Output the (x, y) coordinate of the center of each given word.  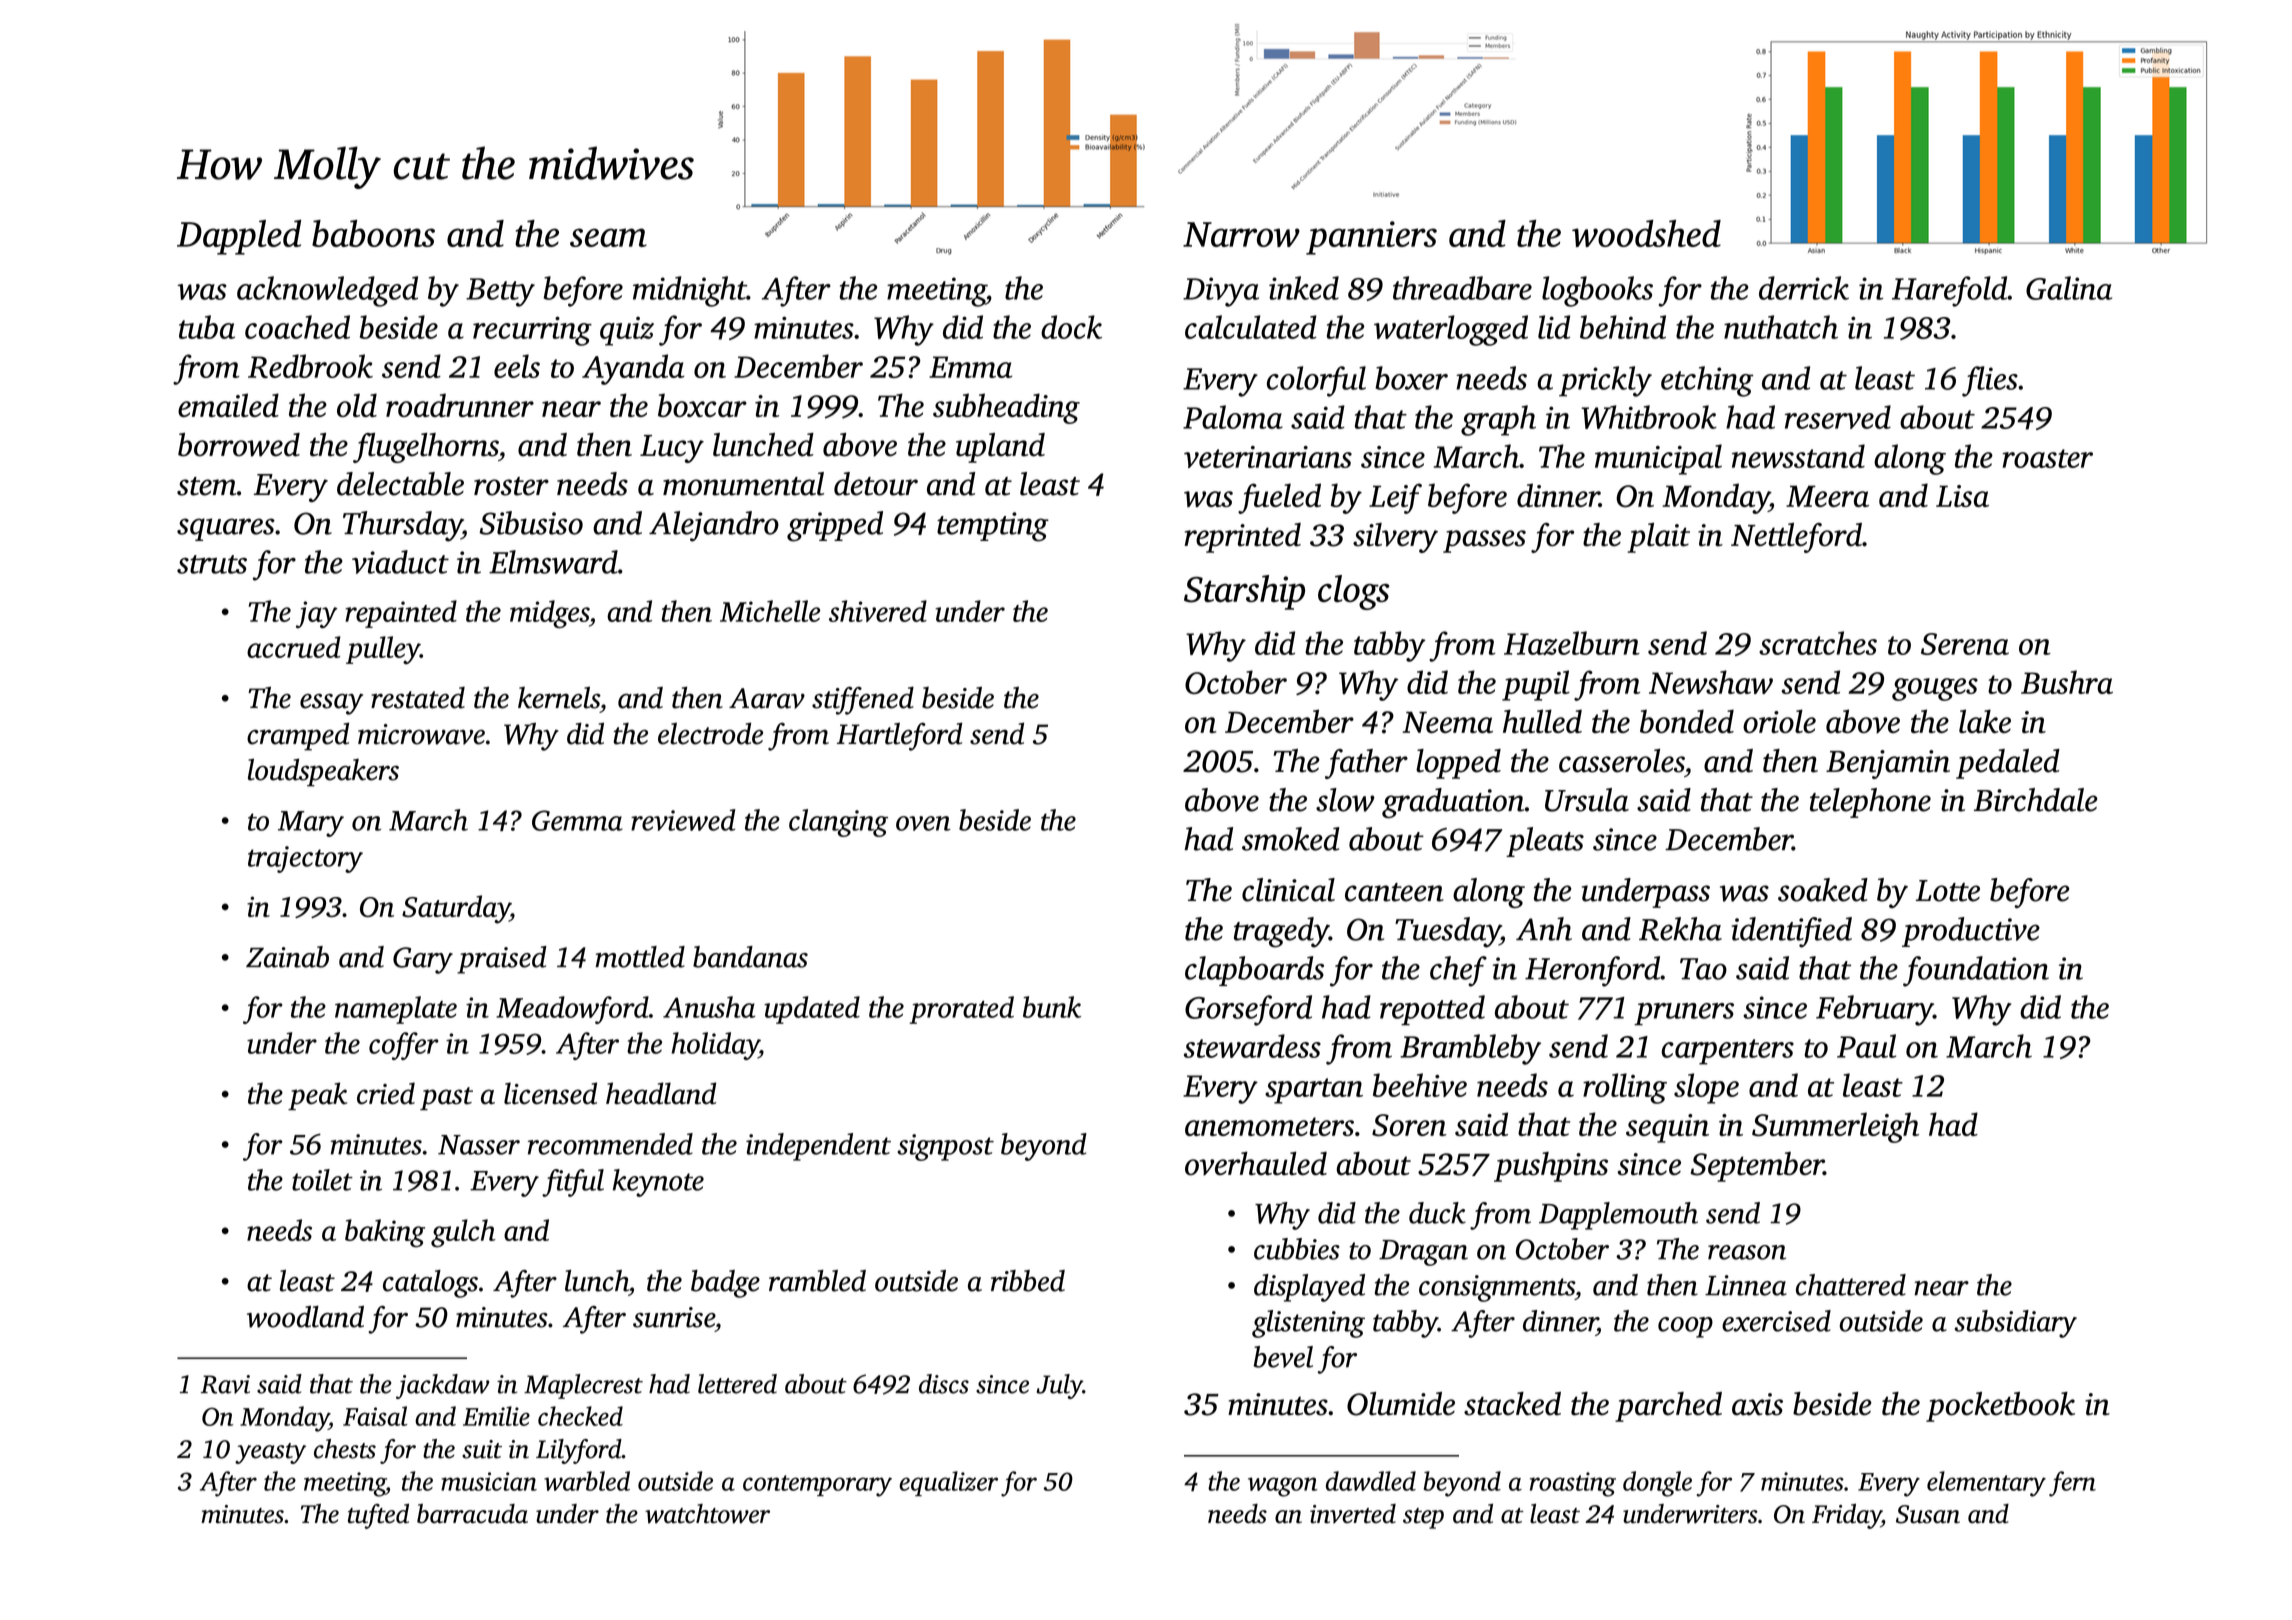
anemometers (1269, 1126)
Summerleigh (1835, 1127)
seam (608, 237)
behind (1623, 327)
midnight (690, 291)
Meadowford (572, 1010)
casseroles (1621, 761)
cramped (298, 736)
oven (923, 823)
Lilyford (579, 1451)
